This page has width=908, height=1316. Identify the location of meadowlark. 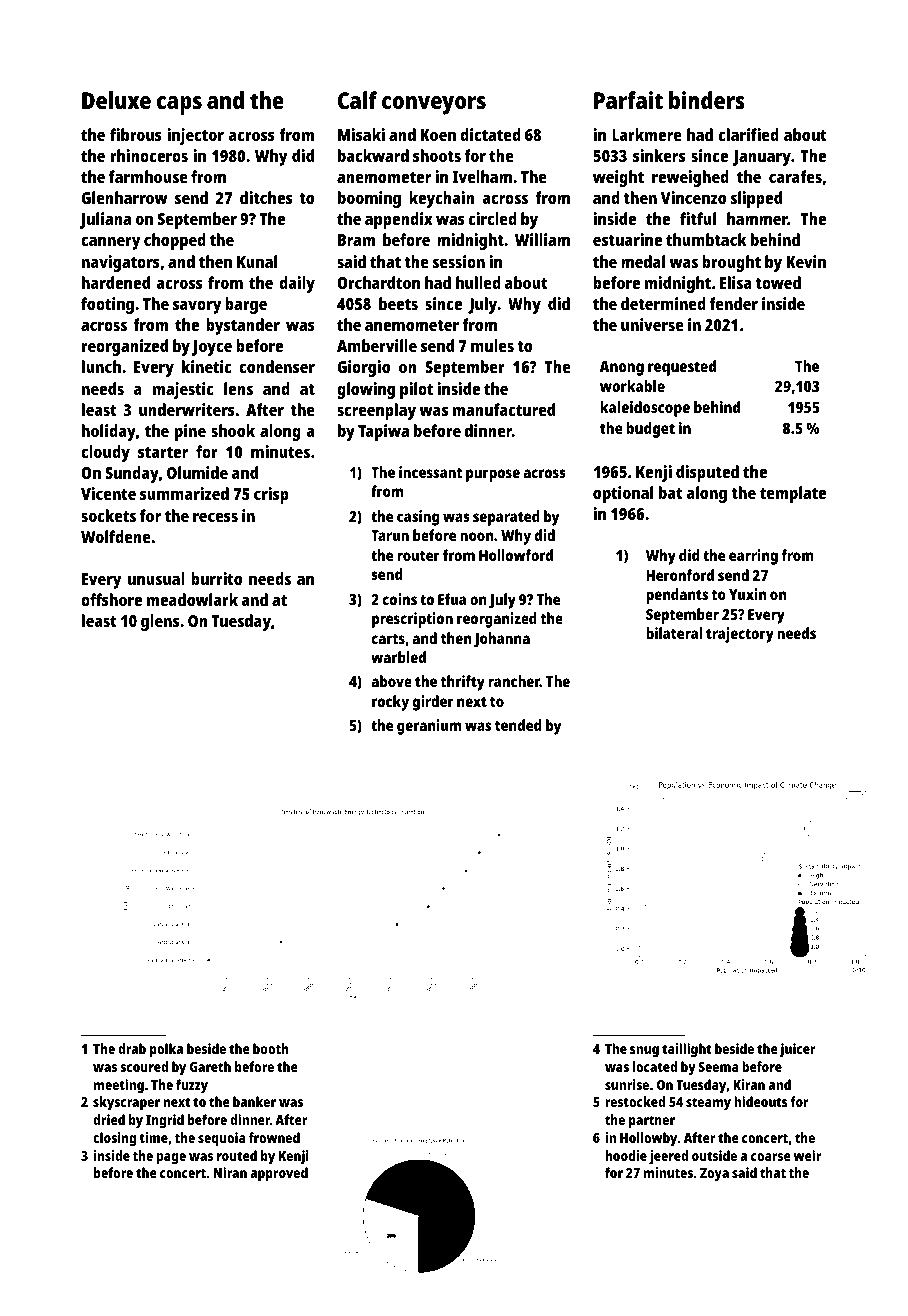
(192, 599).
